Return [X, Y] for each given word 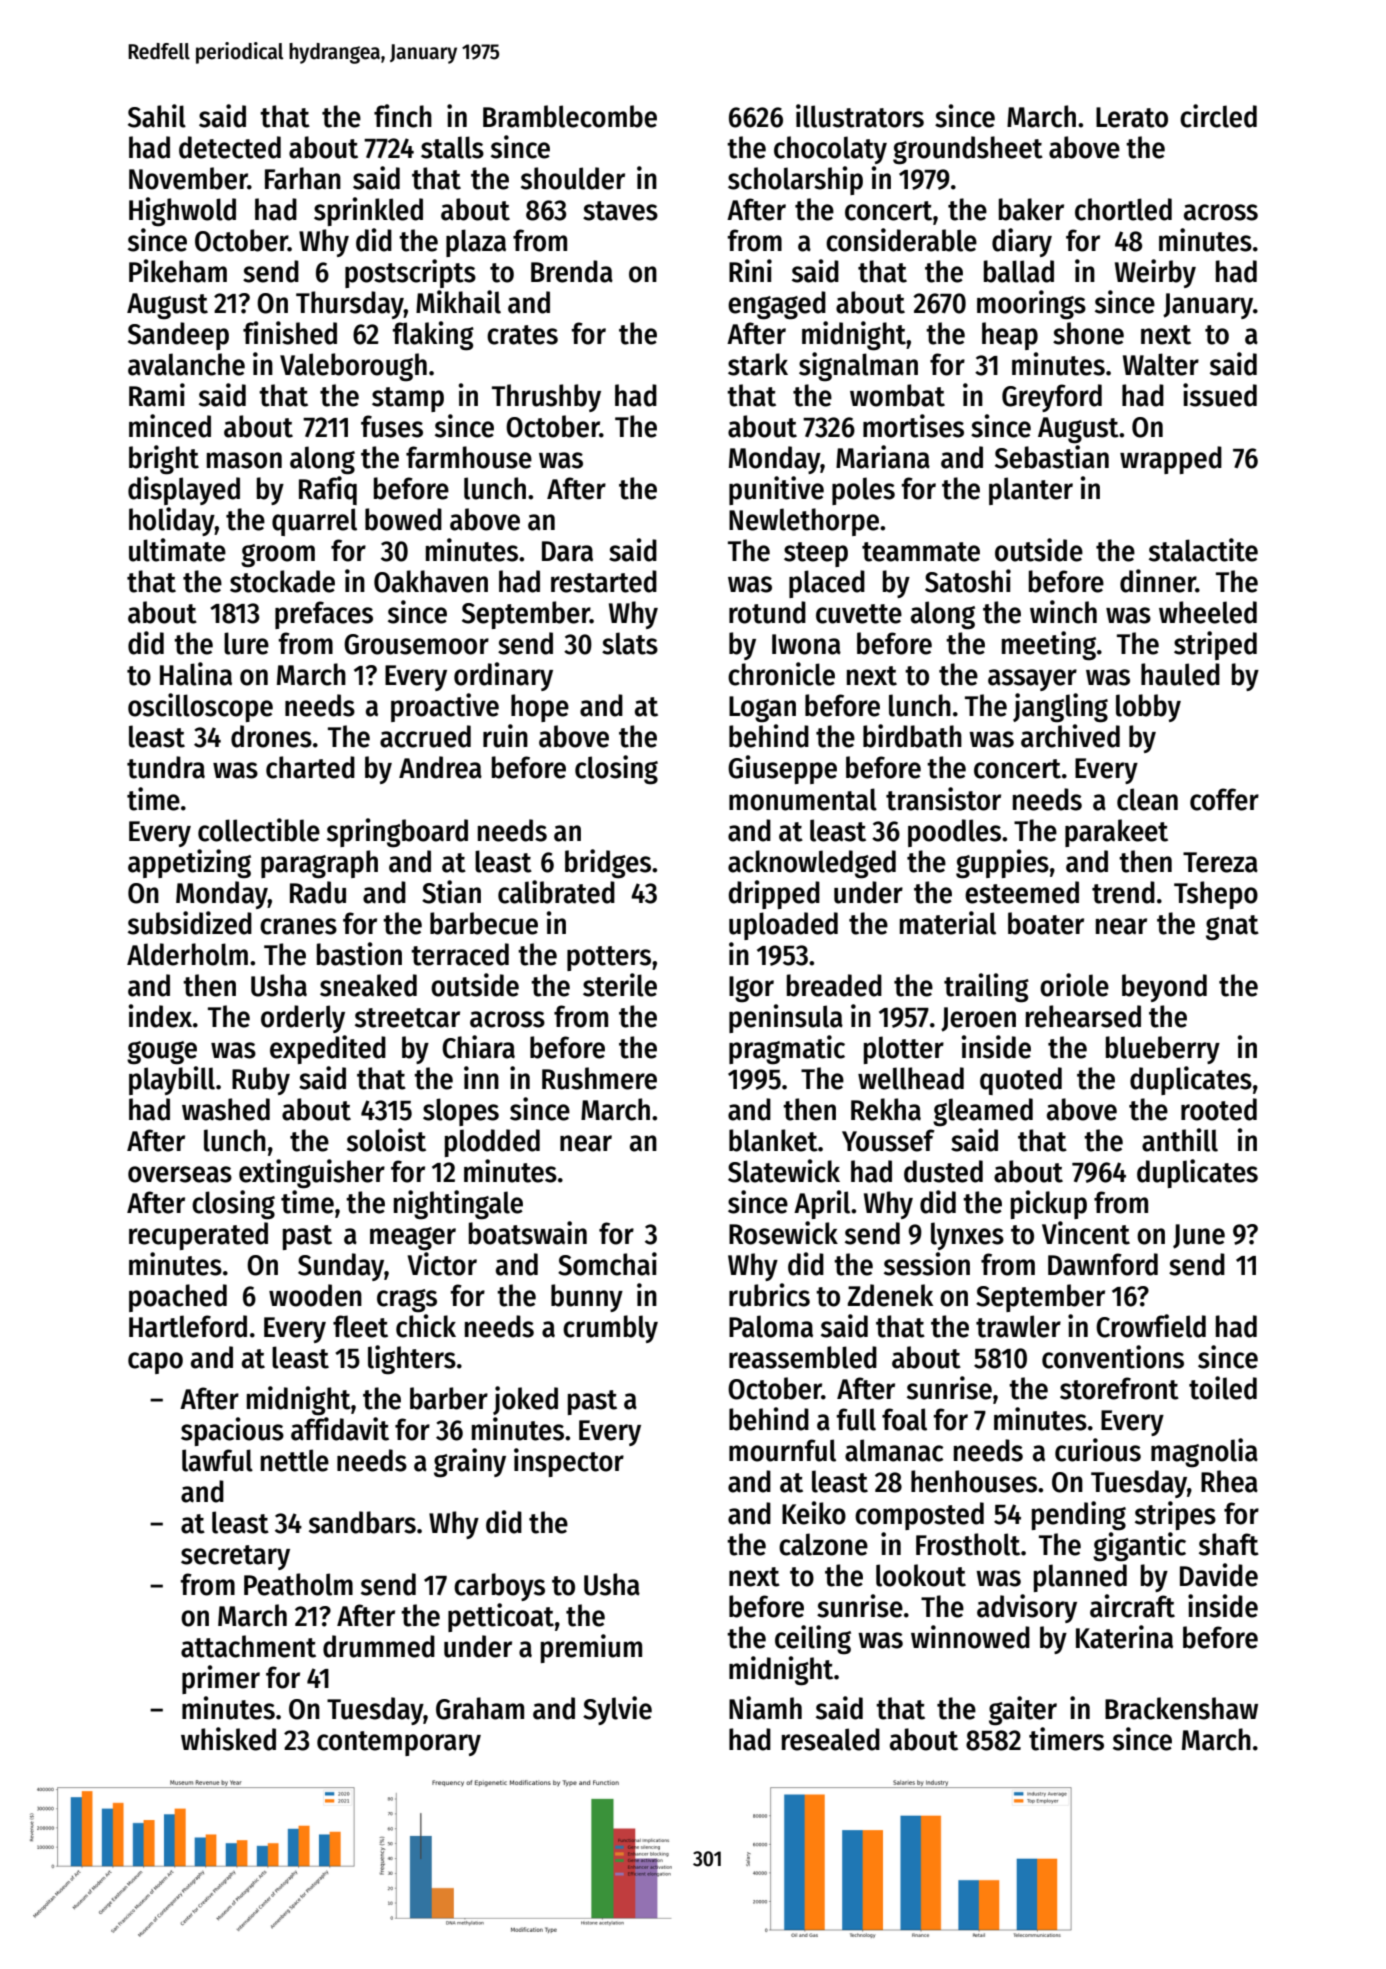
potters [609, 958]
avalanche [186, 364]
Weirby [1155, 273]
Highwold [182, 212]
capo [155, 1363]
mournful [782, 1450]
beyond [1164, 988]
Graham [480, 1708]
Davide [1219, 1575]
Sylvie [617, 1710]
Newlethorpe [804, 522]
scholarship [795, 180]
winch [1063, 612]
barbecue [484, 923]
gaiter [1023, 1711]
